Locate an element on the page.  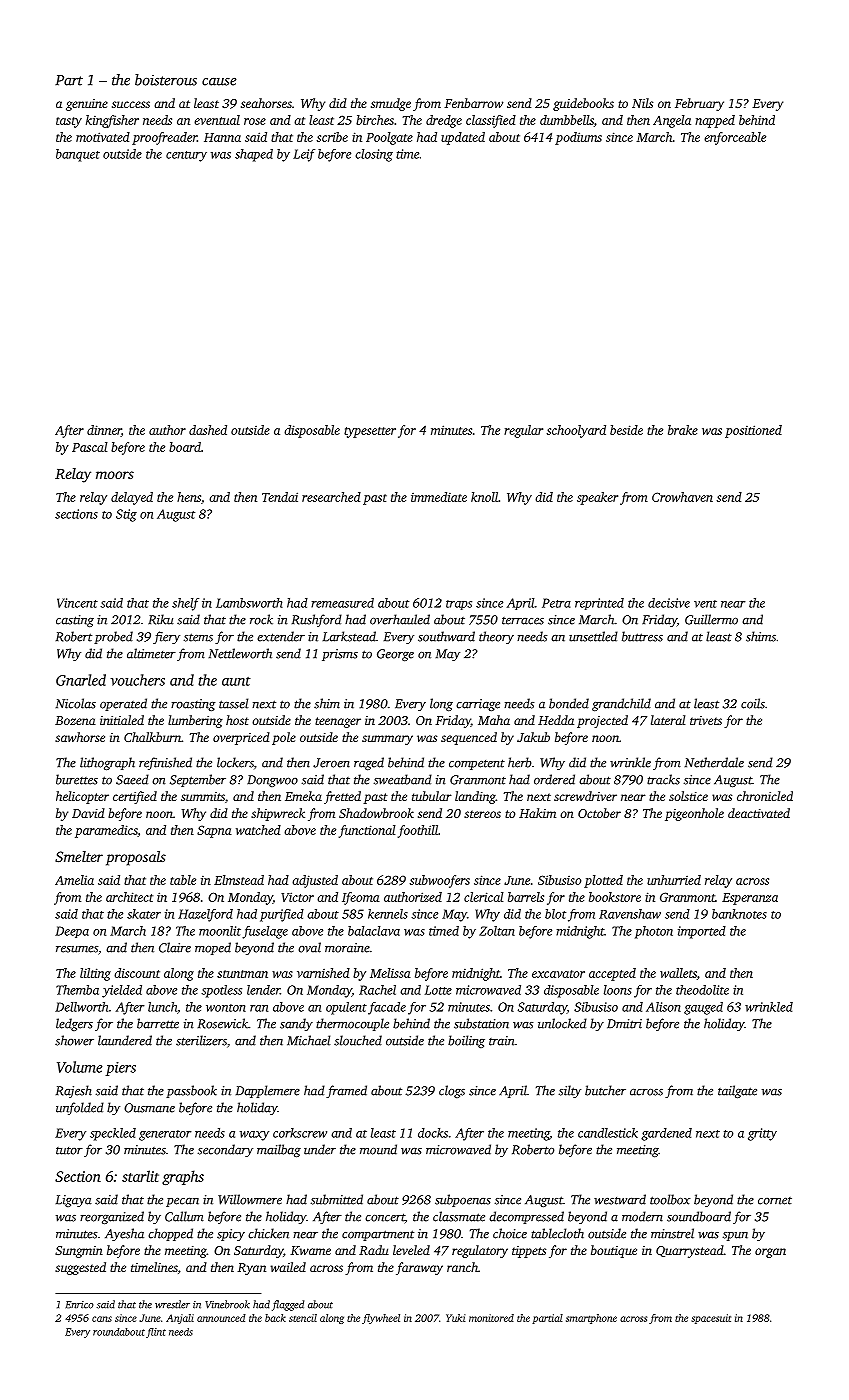
lateral is located at coordinates (668, 720).
